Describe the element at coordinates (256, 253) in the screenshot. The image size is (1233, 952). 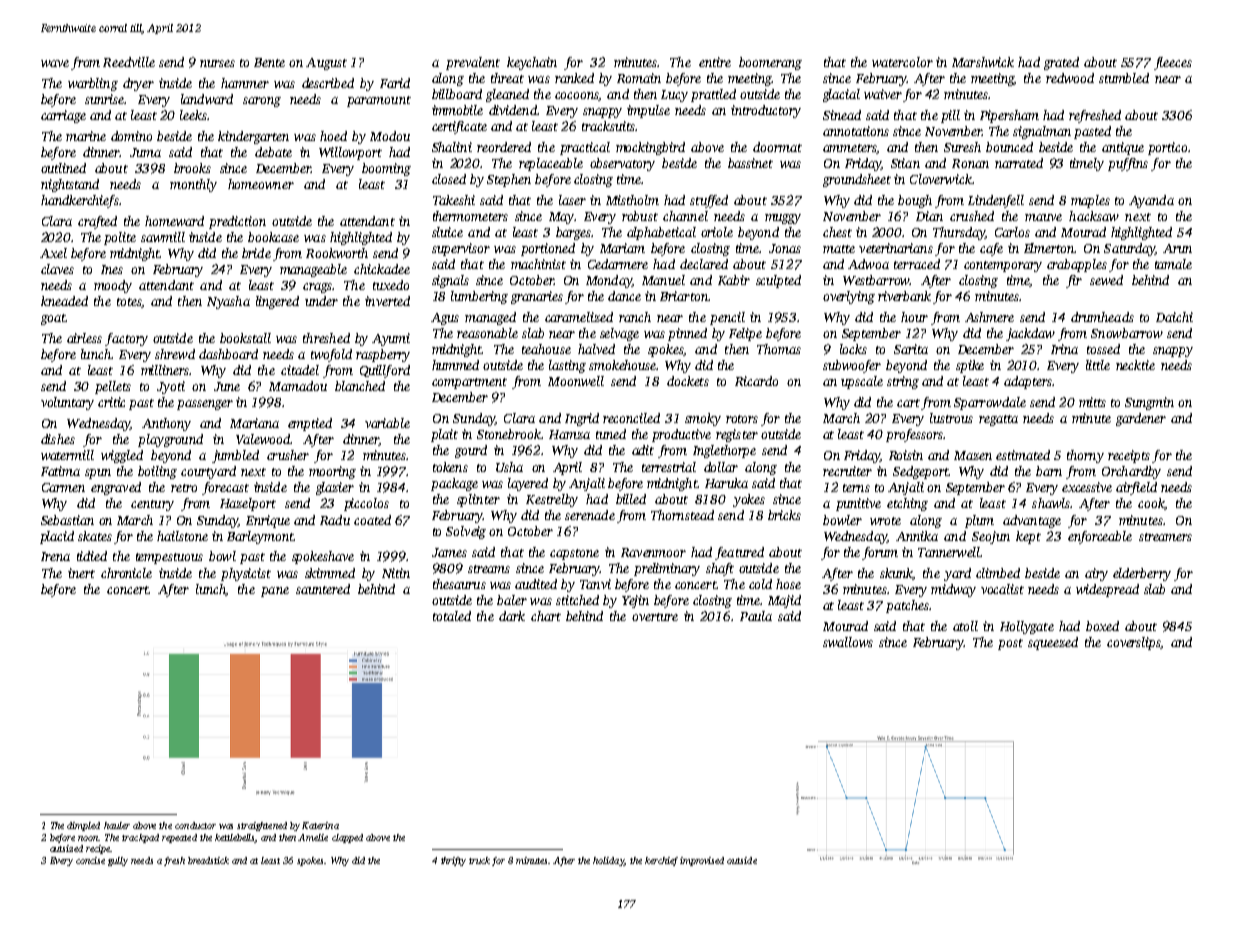
I see `bride` at that location.
